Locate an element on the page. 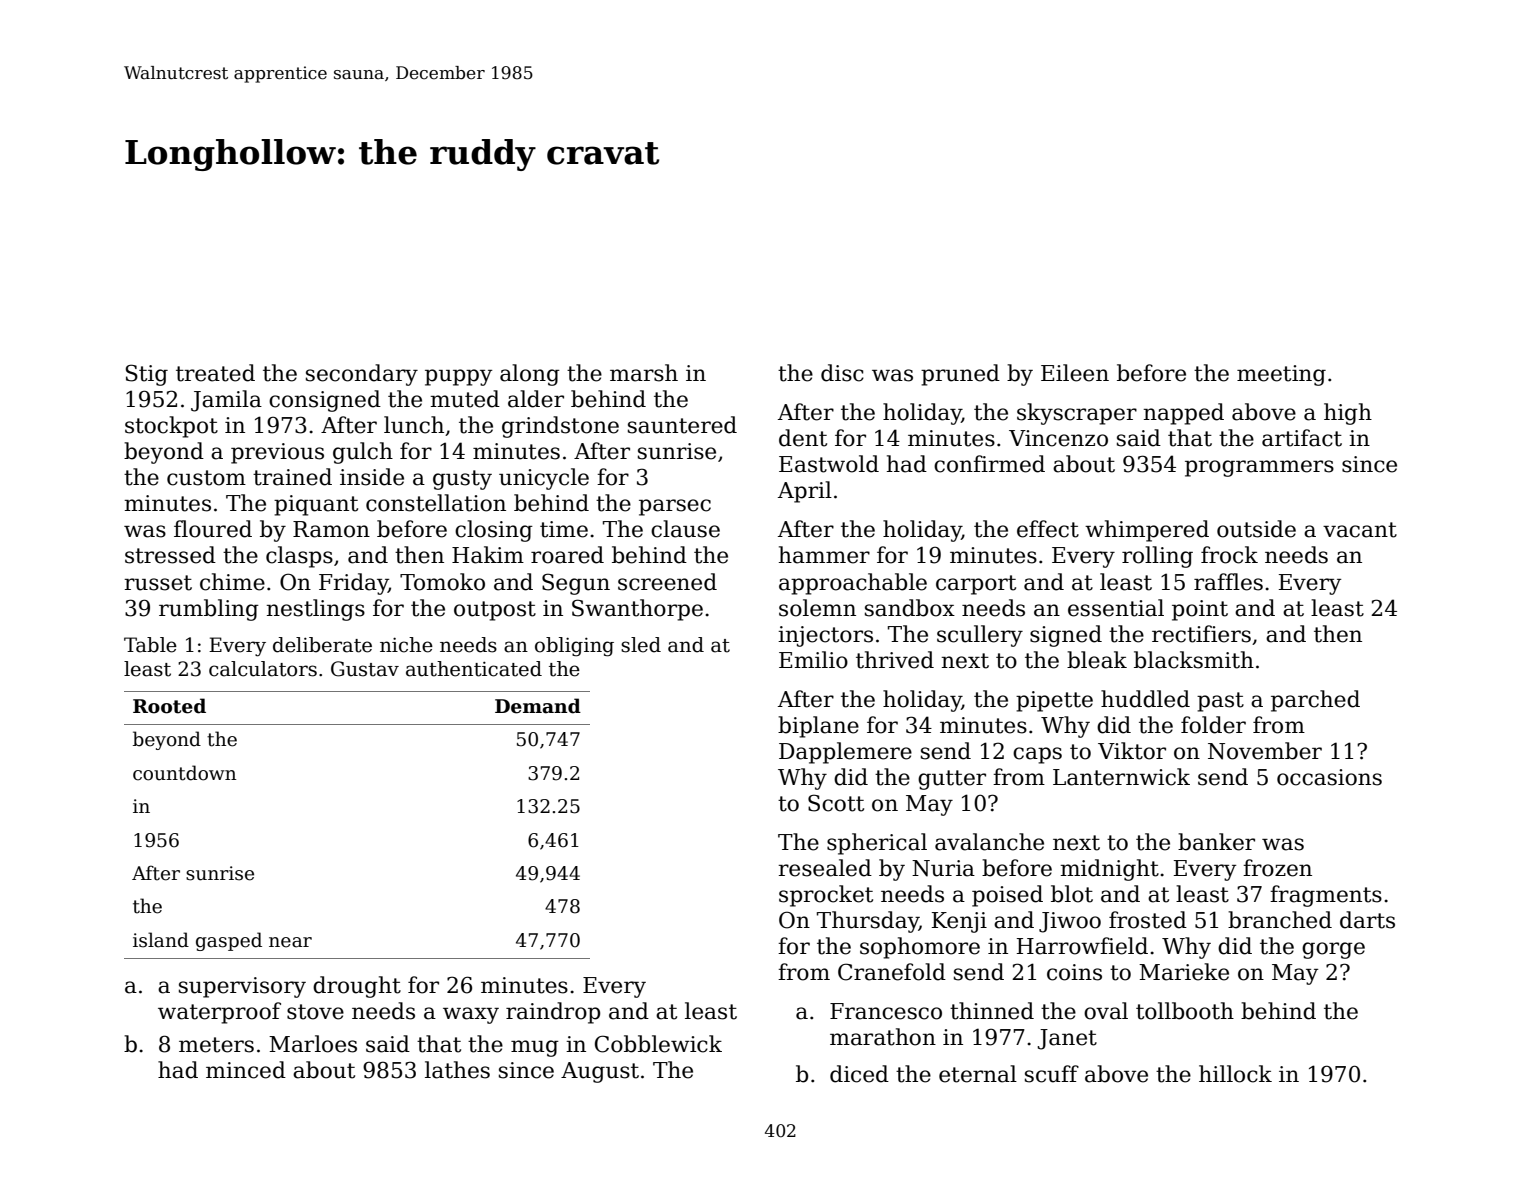  tollbooth is located at coordinates (1185, 1011).
